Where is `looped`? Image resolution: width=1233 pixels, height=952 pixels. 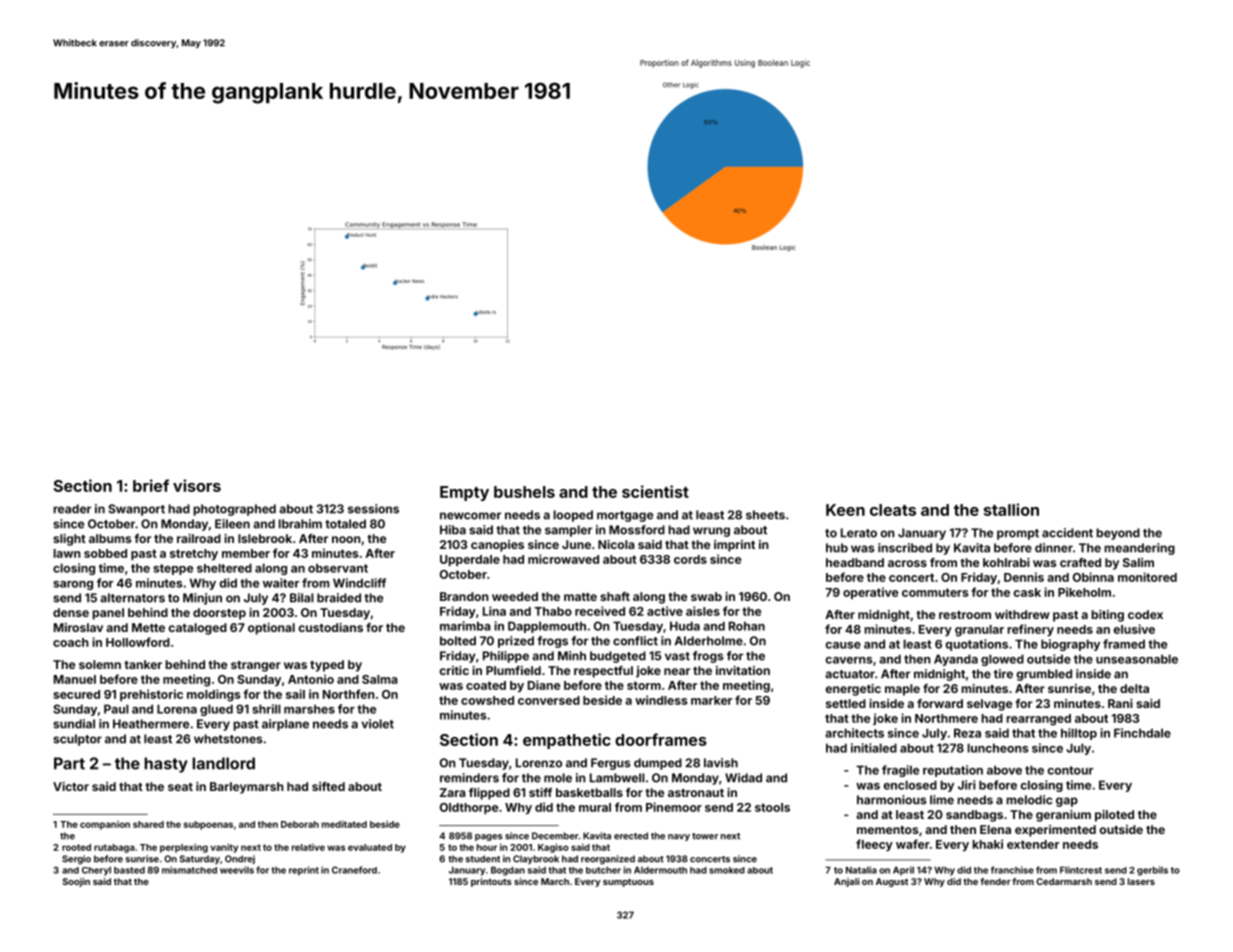 looped is located at coordinates (573, 516).
